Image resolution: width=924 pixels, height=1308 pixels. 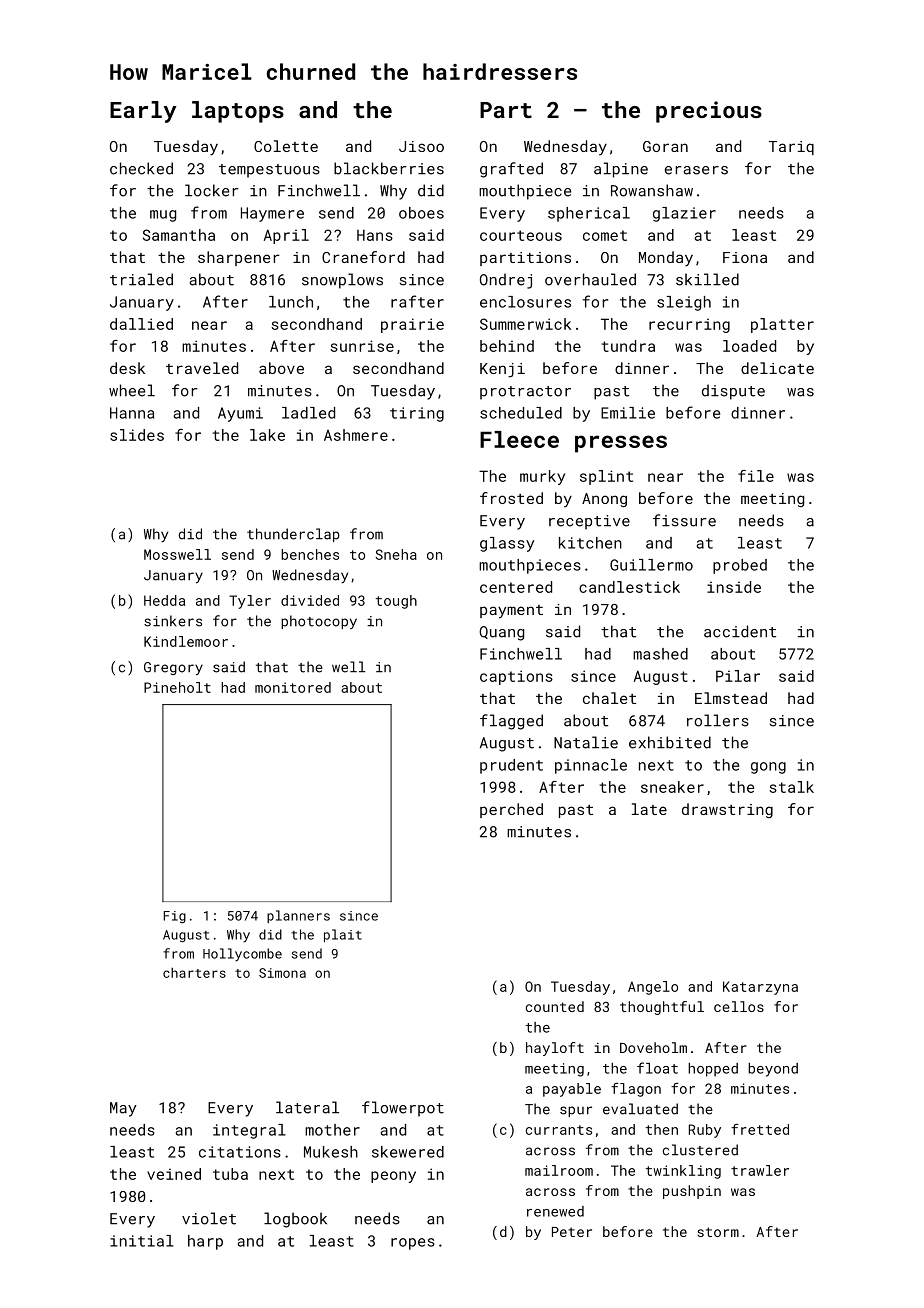 I want to click on Early, so click(x=143, y=112).
